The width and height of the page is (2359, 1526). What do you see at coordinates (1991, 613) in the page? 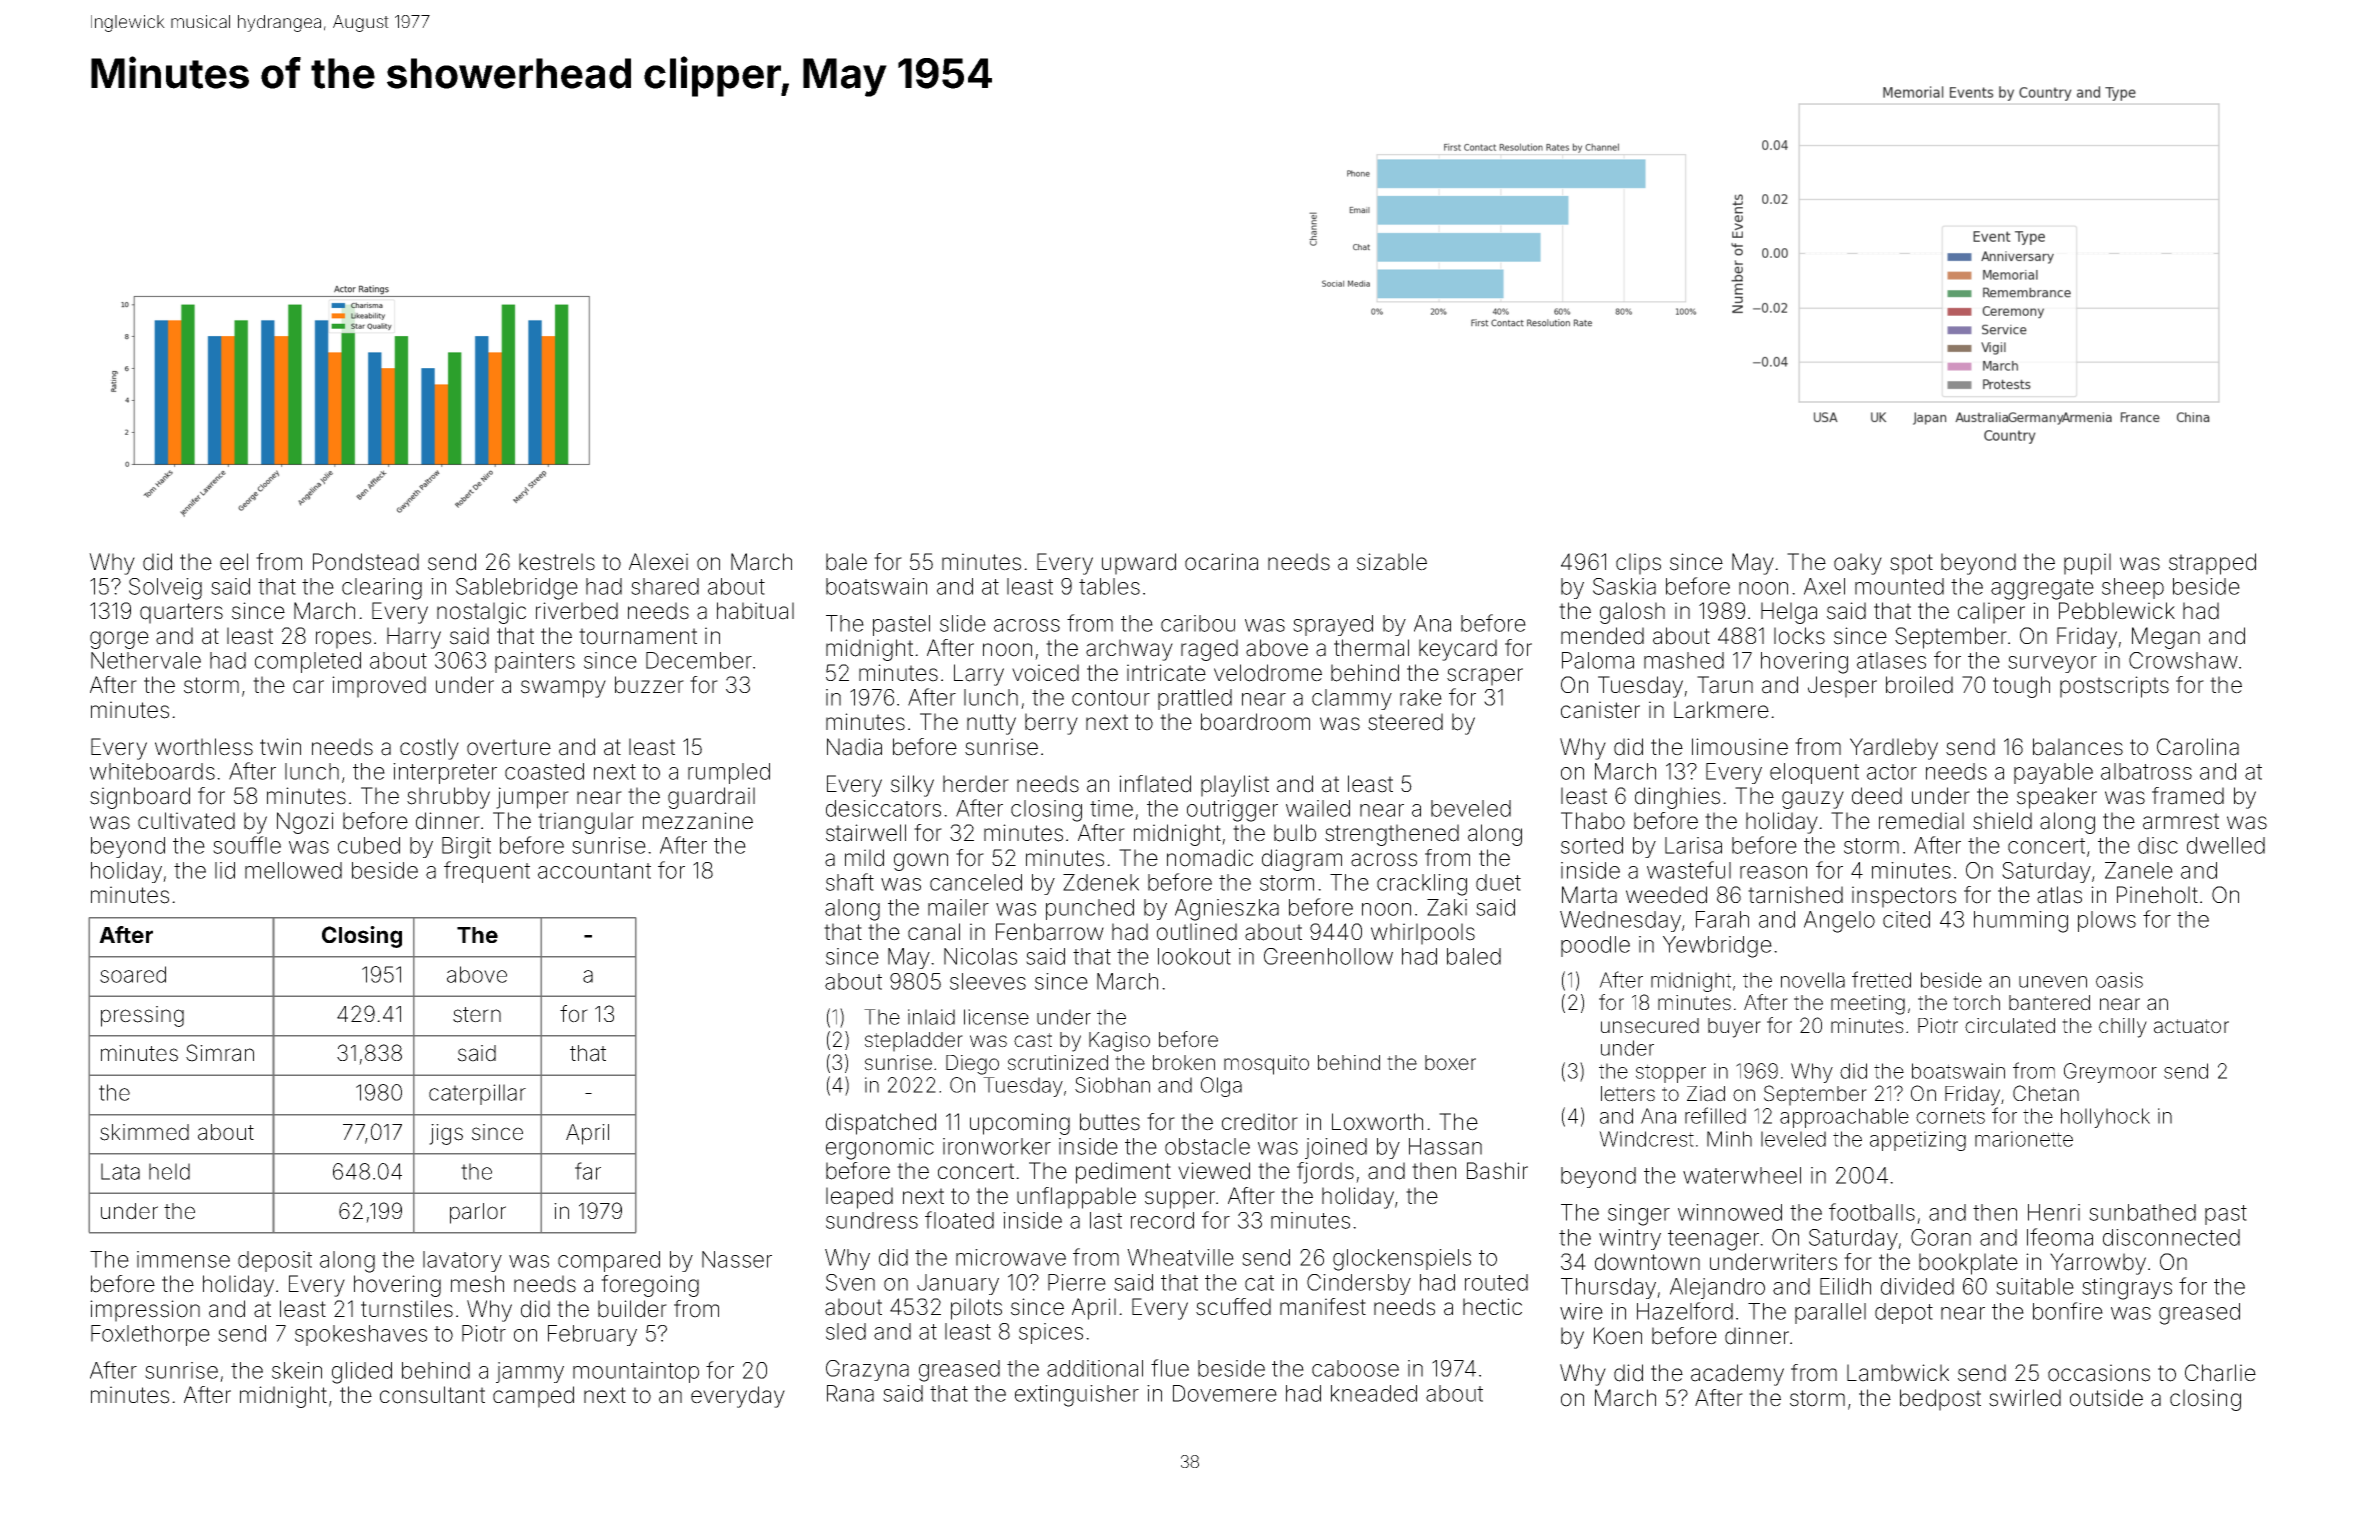
I see `caliper` at bounding box center [1991, 613].
